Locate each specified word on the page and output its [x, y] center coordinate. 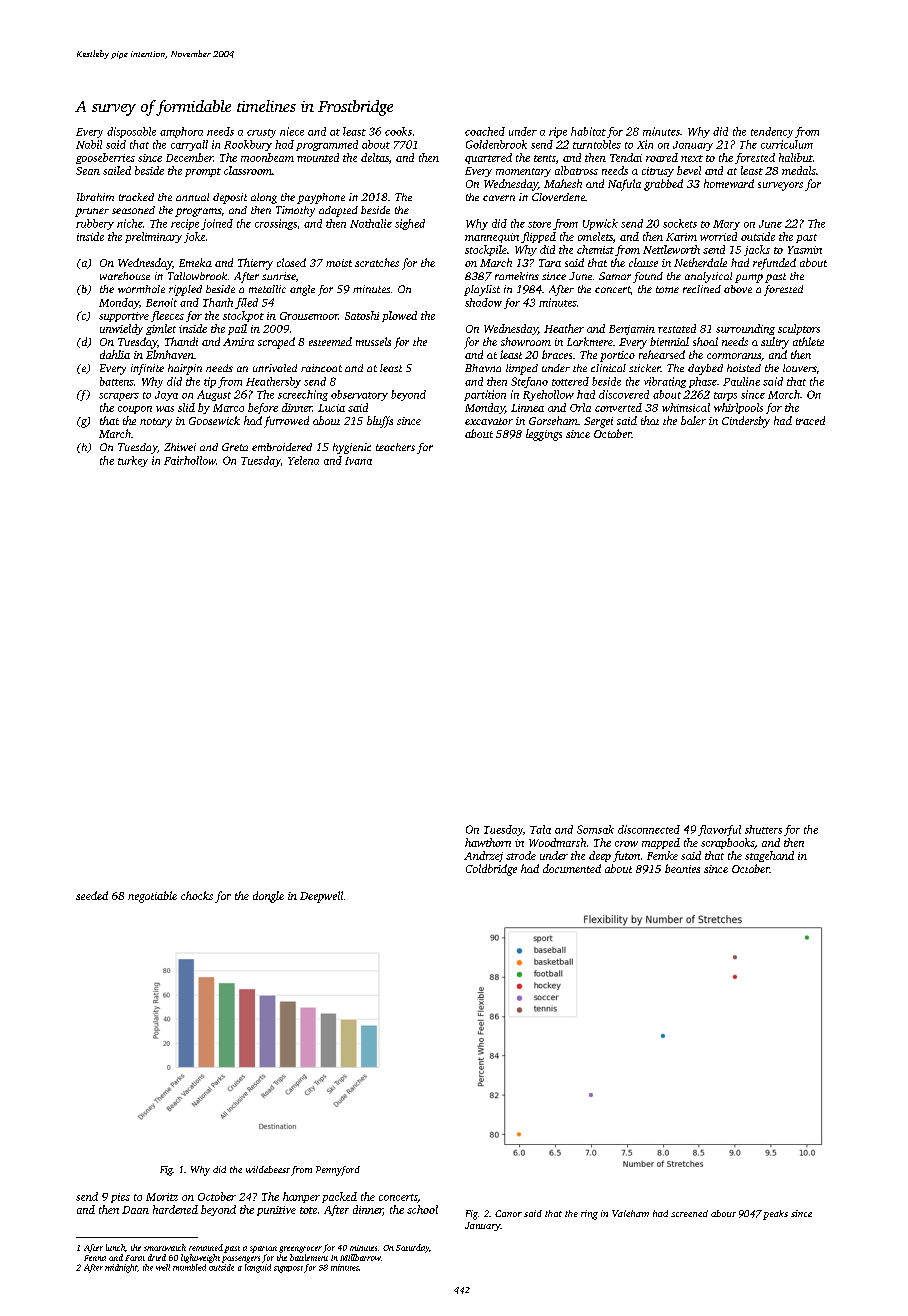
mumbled [189, 1267]
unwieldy [121, 329]
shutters [763, 829]
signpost [288, 1269]
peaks [775, 1215]
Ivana [358, 461]
